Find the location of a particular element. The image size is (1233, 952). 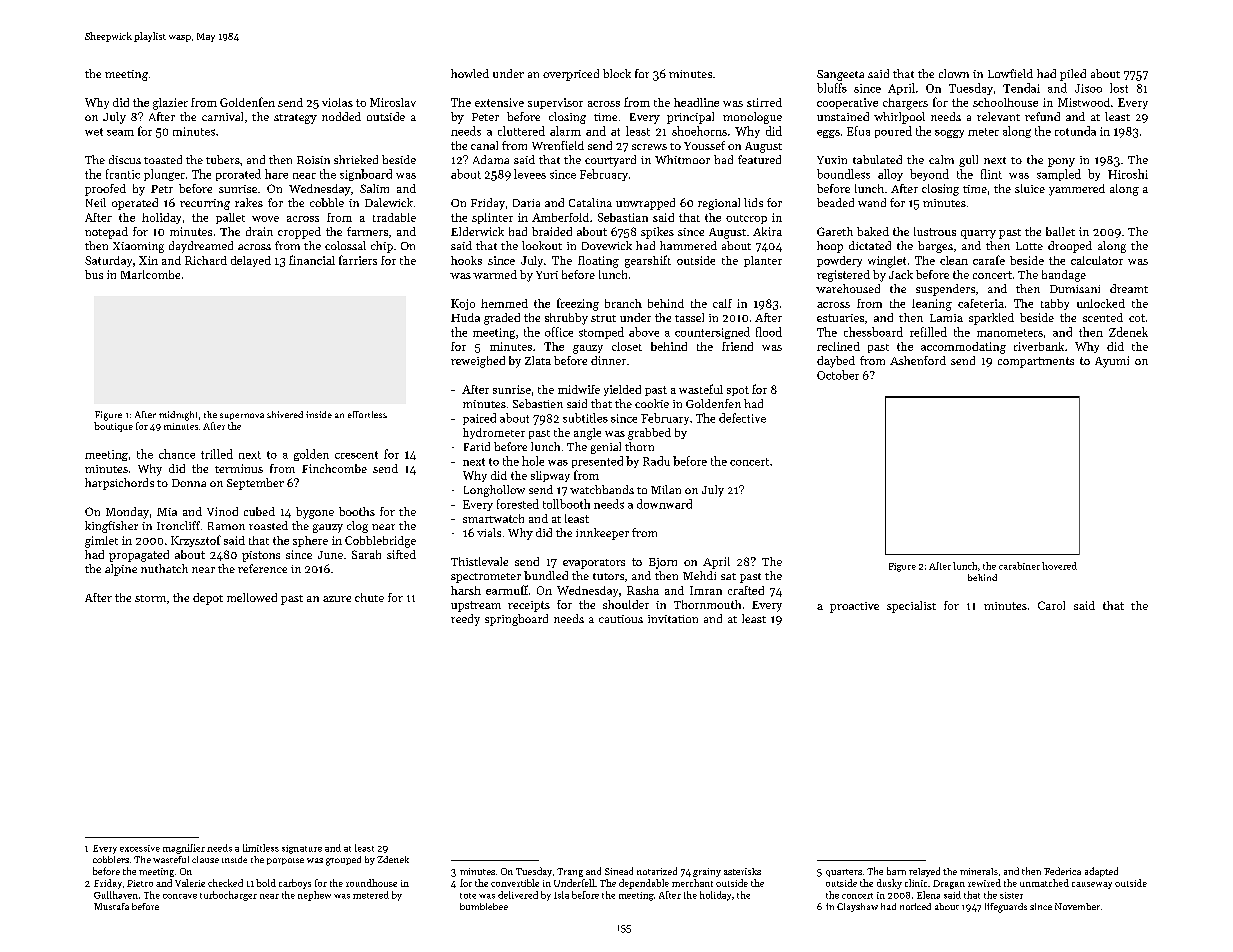

proactive is located at coordinates (854, 607).
